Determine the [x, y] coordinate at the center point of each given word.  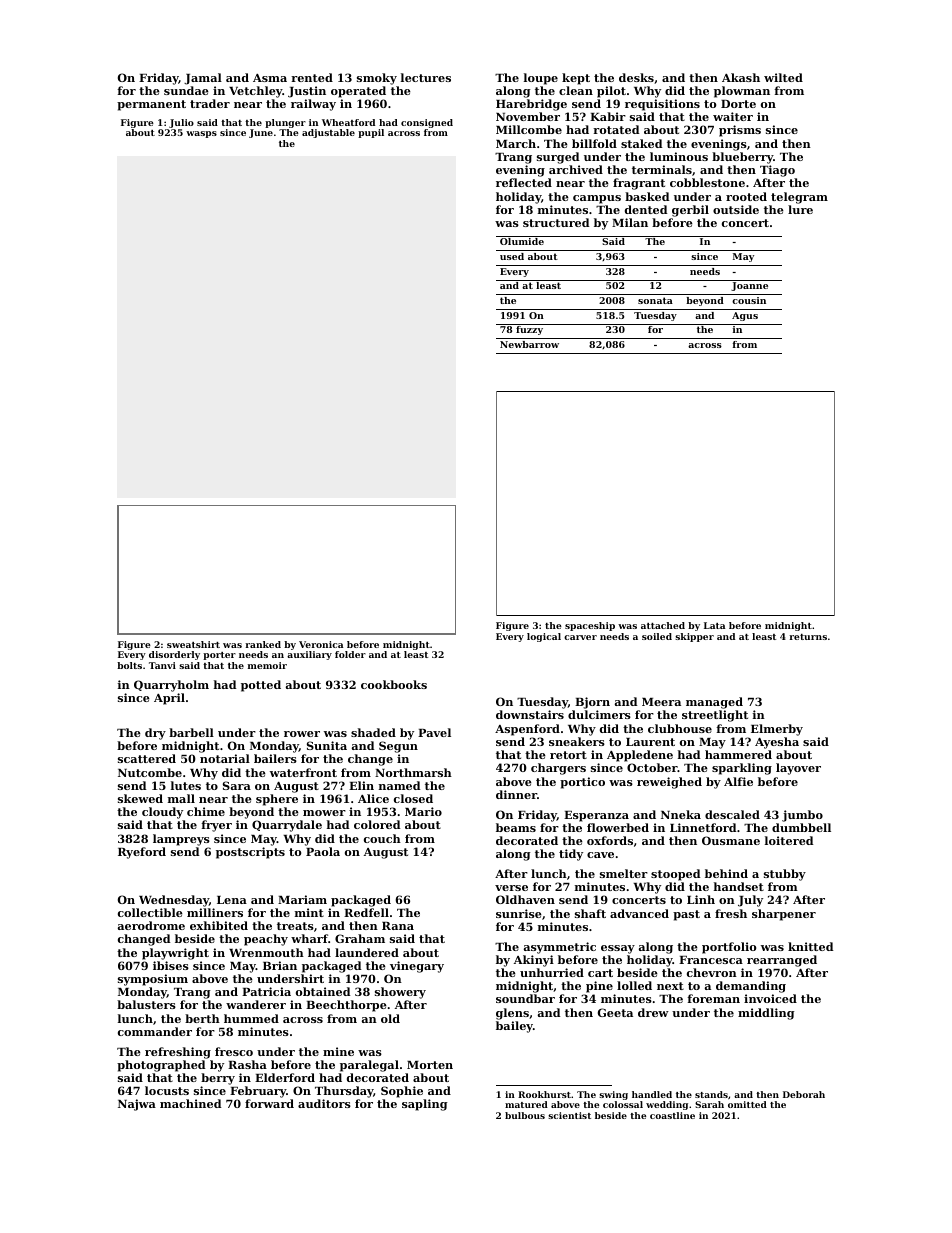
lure [800, 209]
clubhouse [680, 728]
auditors [324, 1103]
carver [580, 637]
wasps [201, 134]
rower [302, 734]
